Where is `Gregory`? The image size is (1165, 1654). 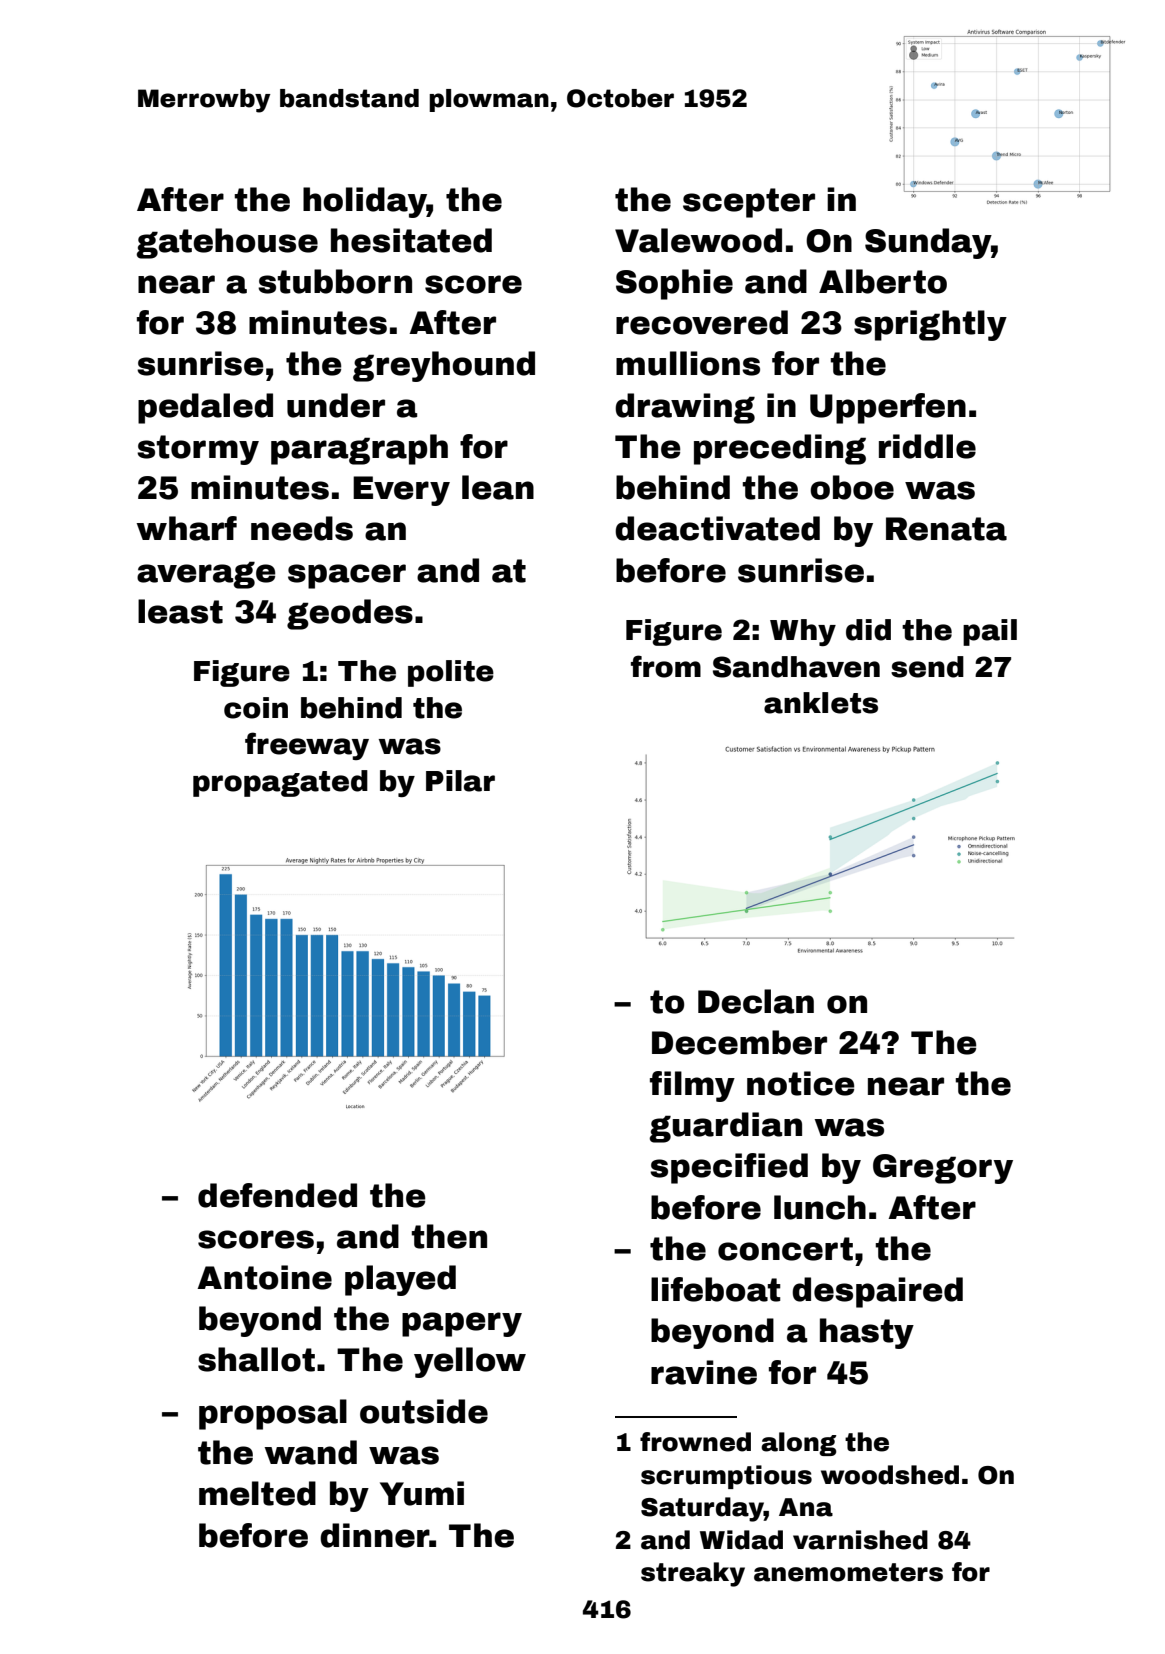 Gregory is located at coordinates (943, 1169).
